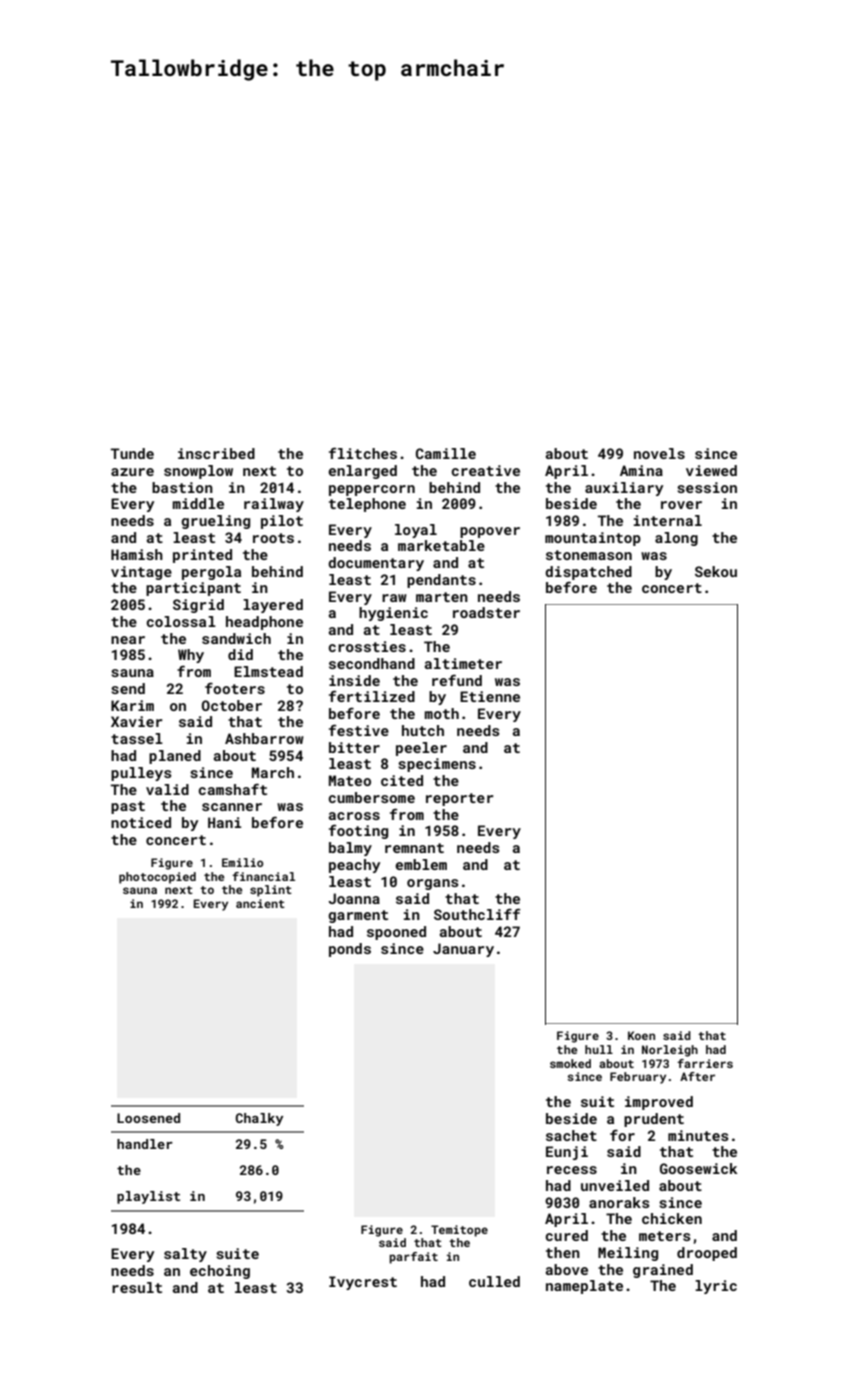 This document has width=849, height=1400. What do you see at coordinates (148, 1118) in the document?
I see `Loosened` at bounding box center [148, 1118].
